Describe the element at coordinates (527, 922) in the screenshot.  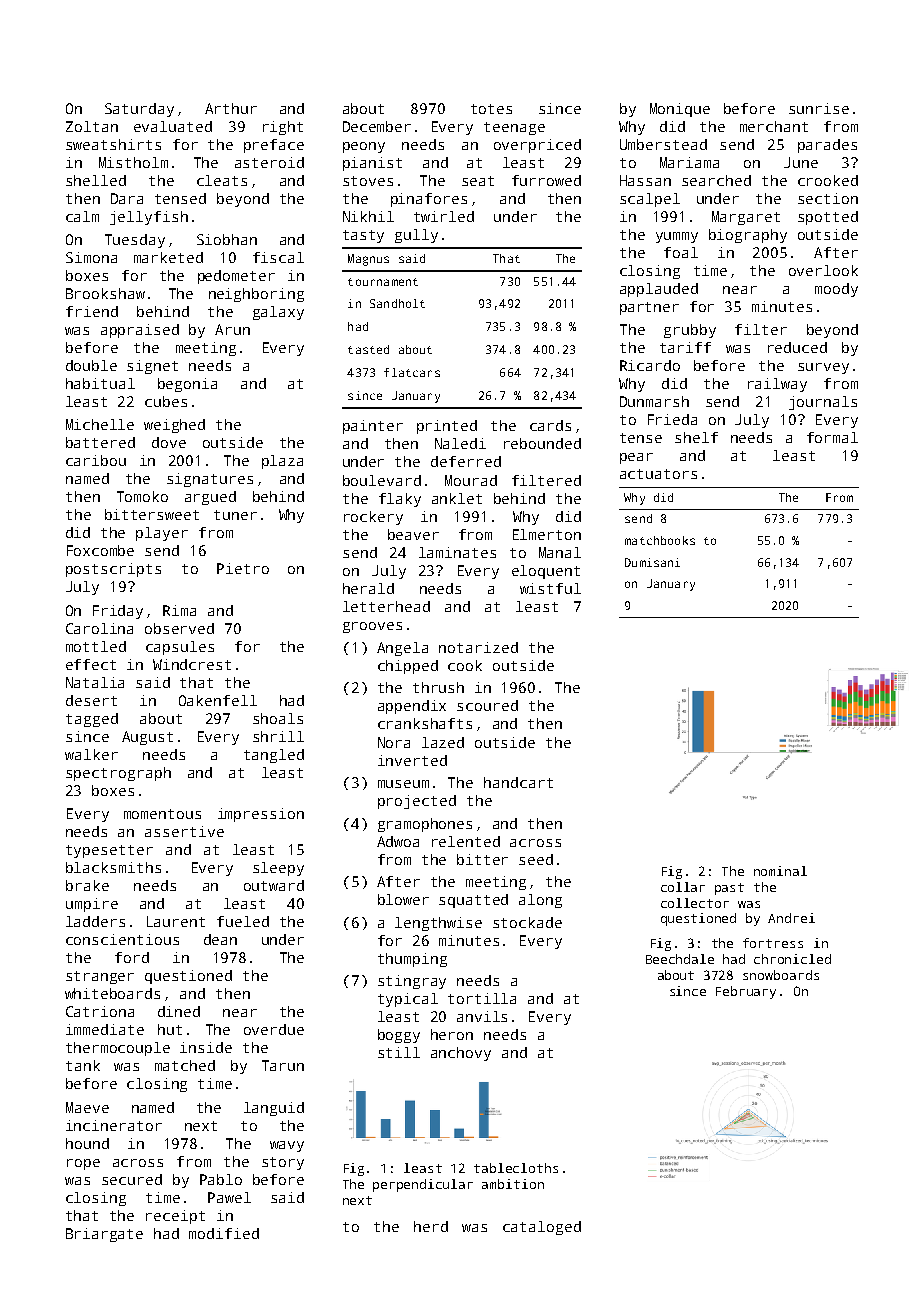
I see `stockade` at that location.
